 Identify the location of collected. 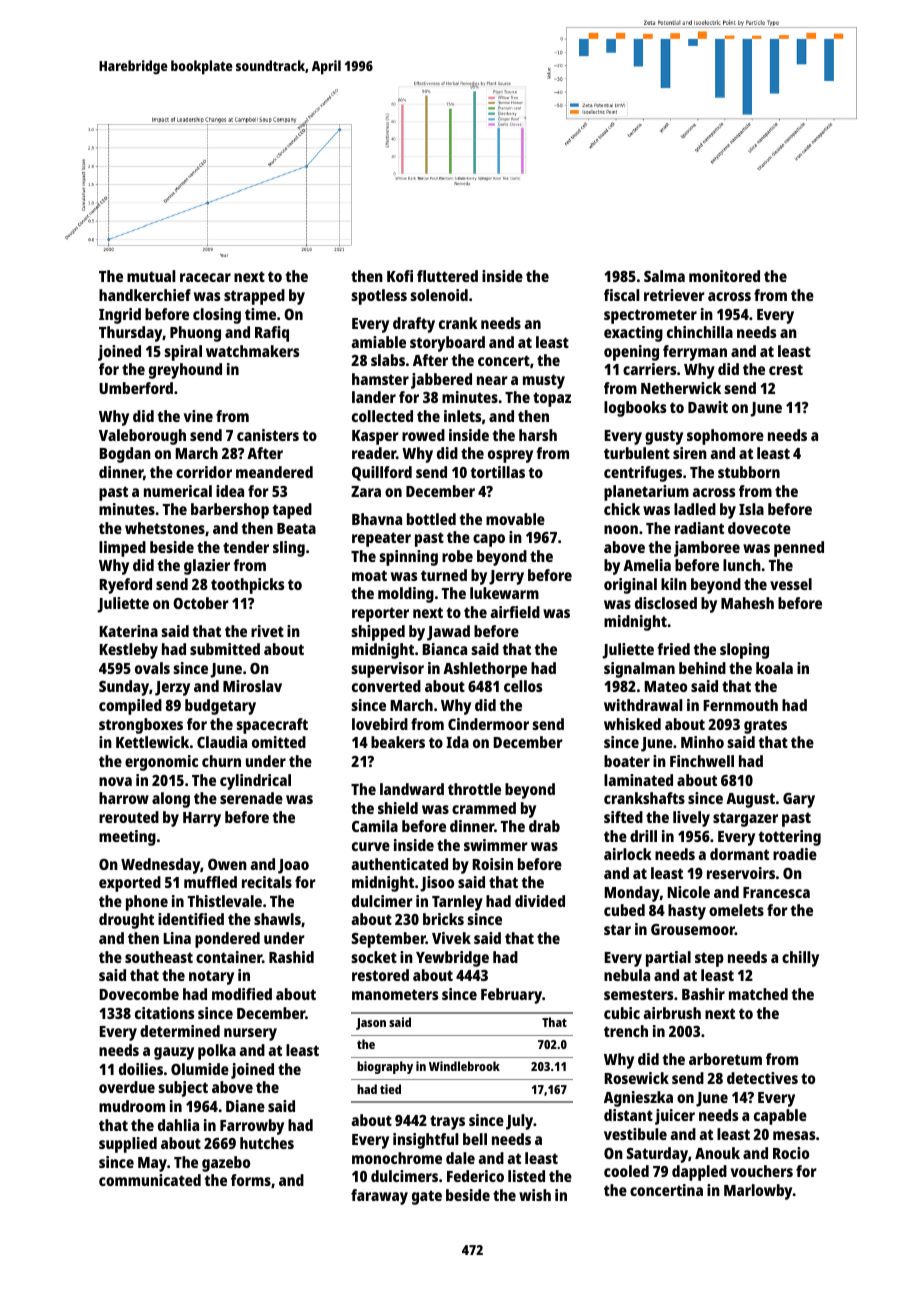
(382, 416).
